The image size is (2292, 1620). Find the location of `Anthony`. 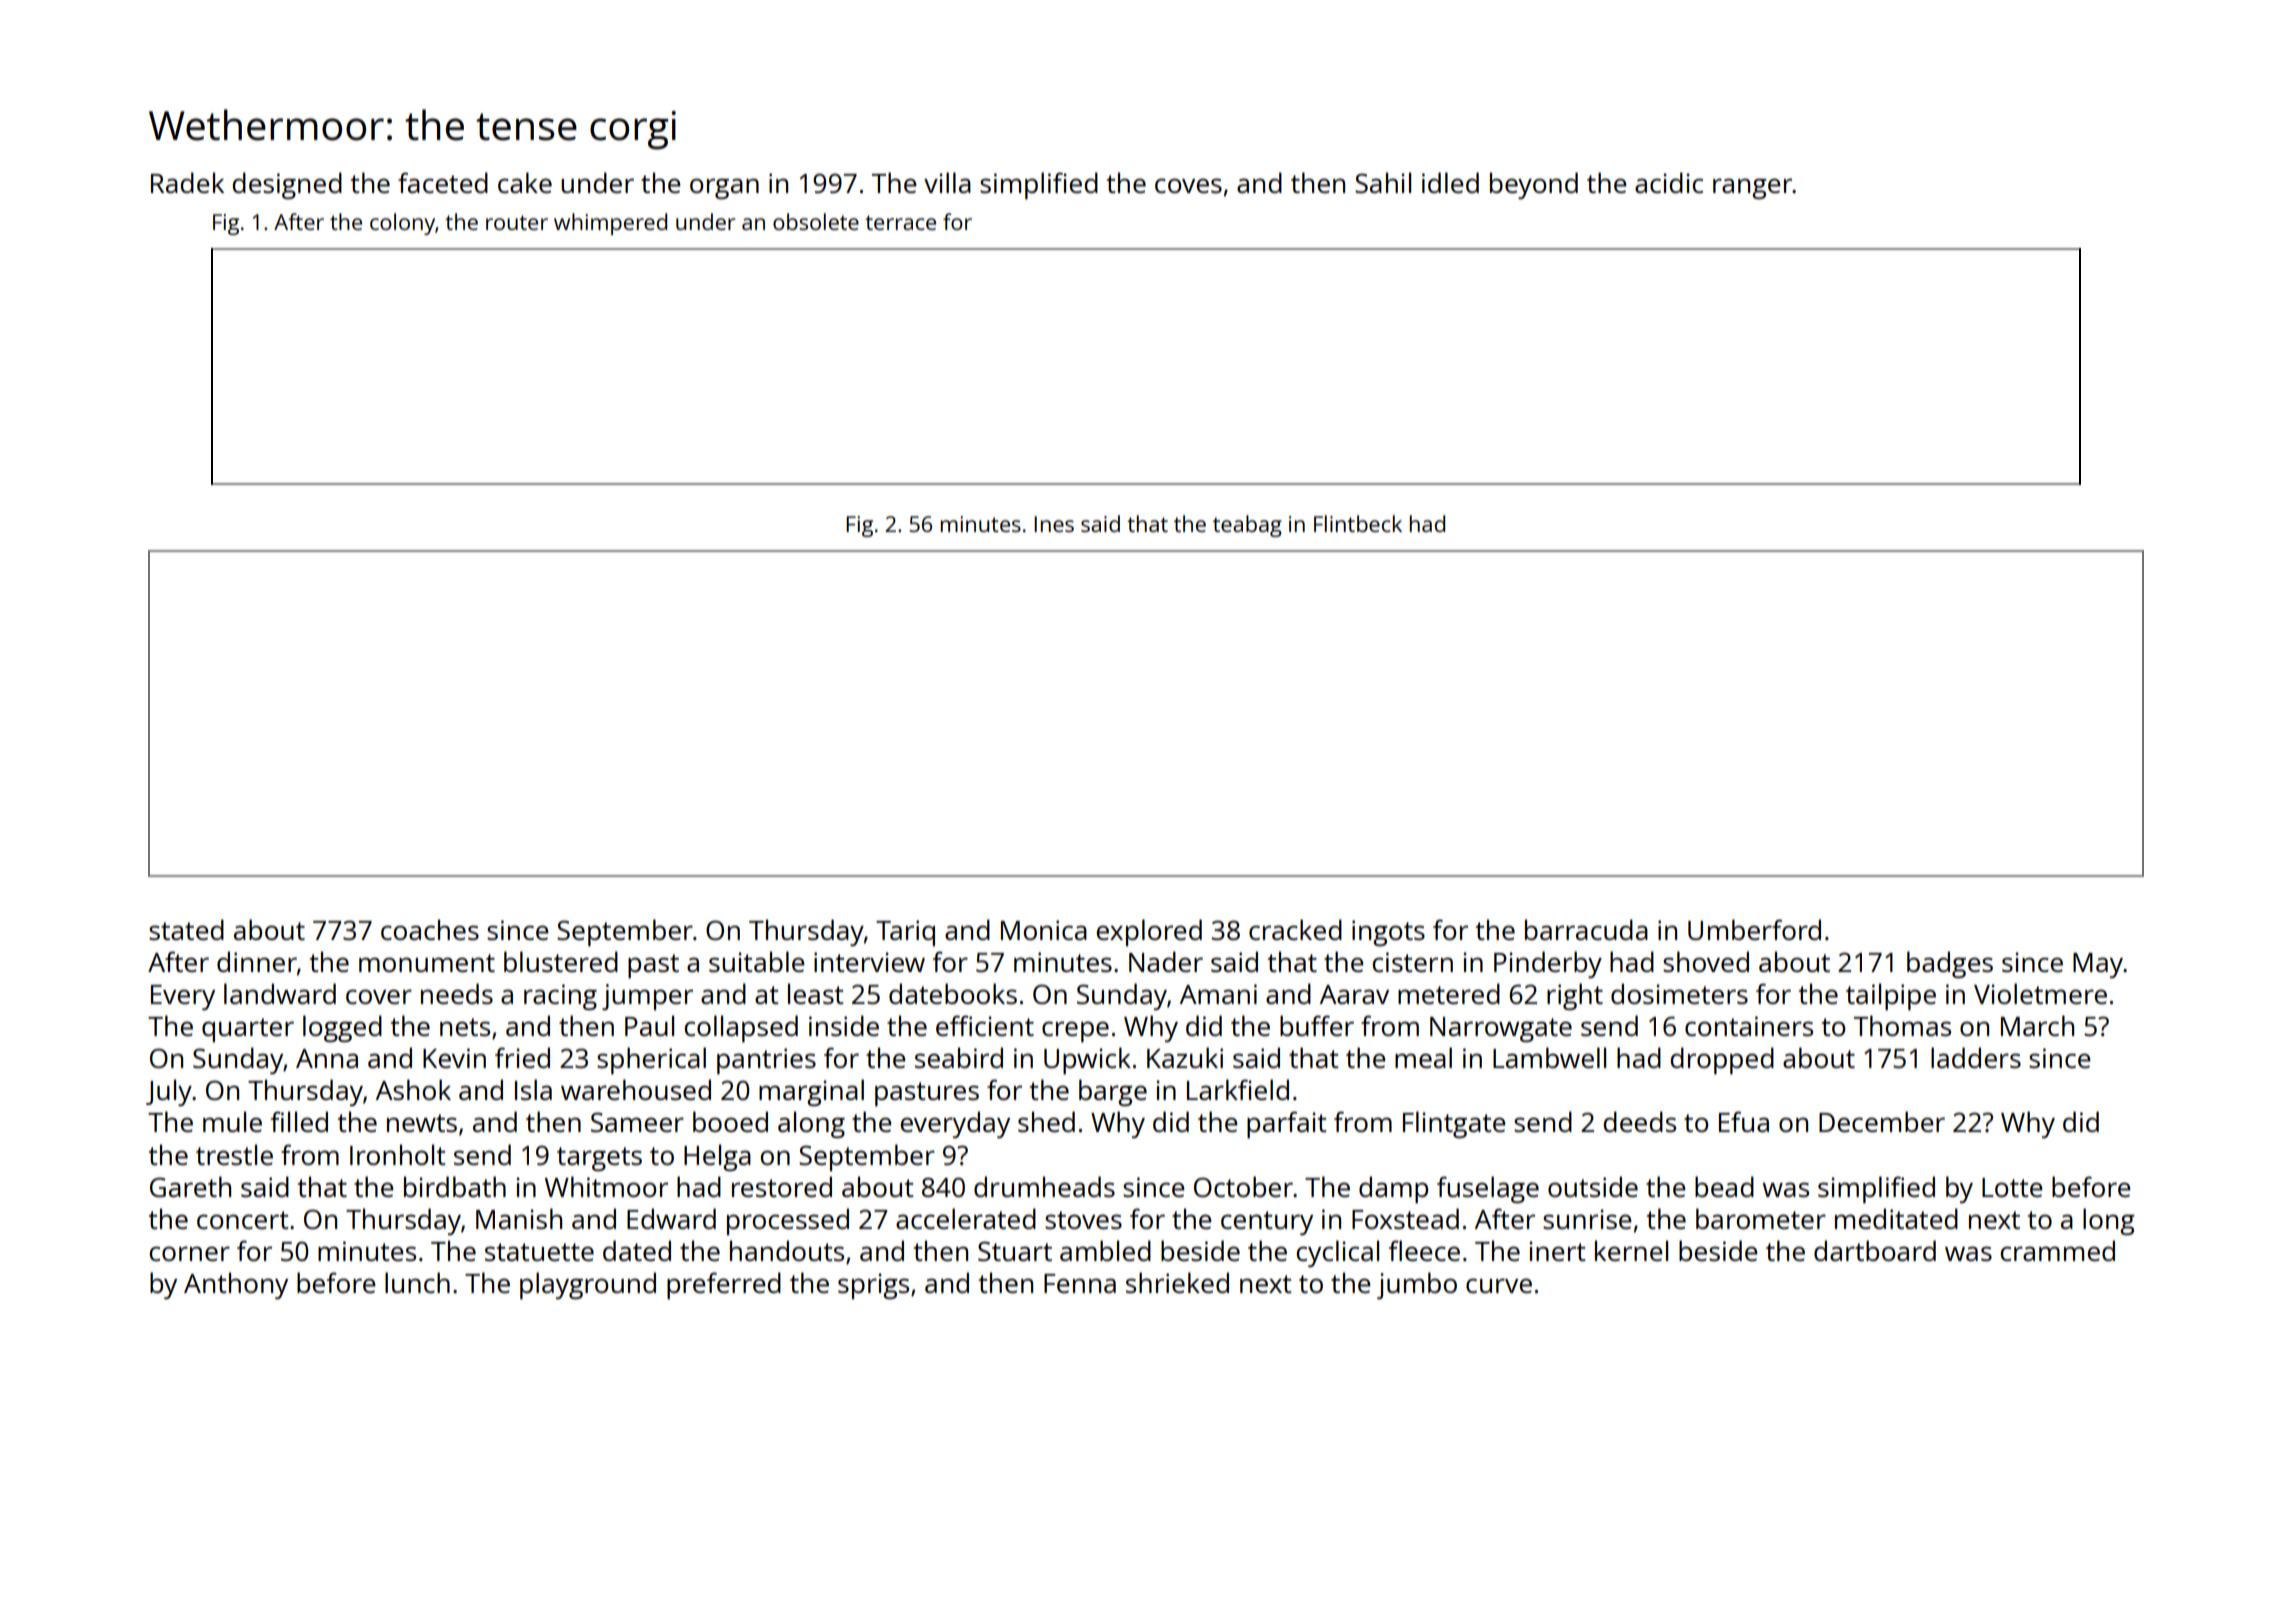

Anthony is located at coordinates (236, 1285).
